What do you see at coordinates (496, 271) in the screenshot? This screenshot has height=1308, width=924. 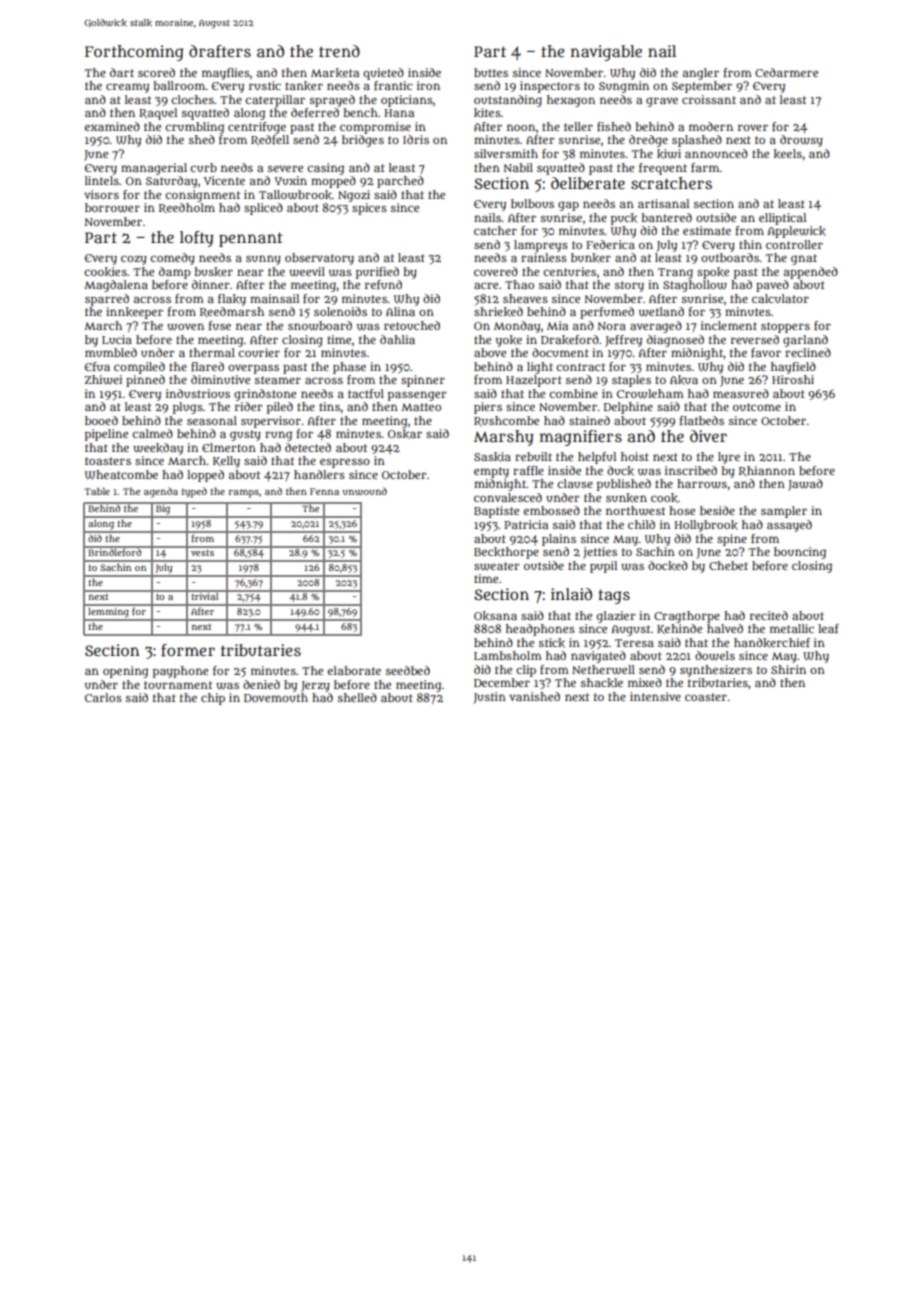 I see `covered` at bounding box center [496, 271].
